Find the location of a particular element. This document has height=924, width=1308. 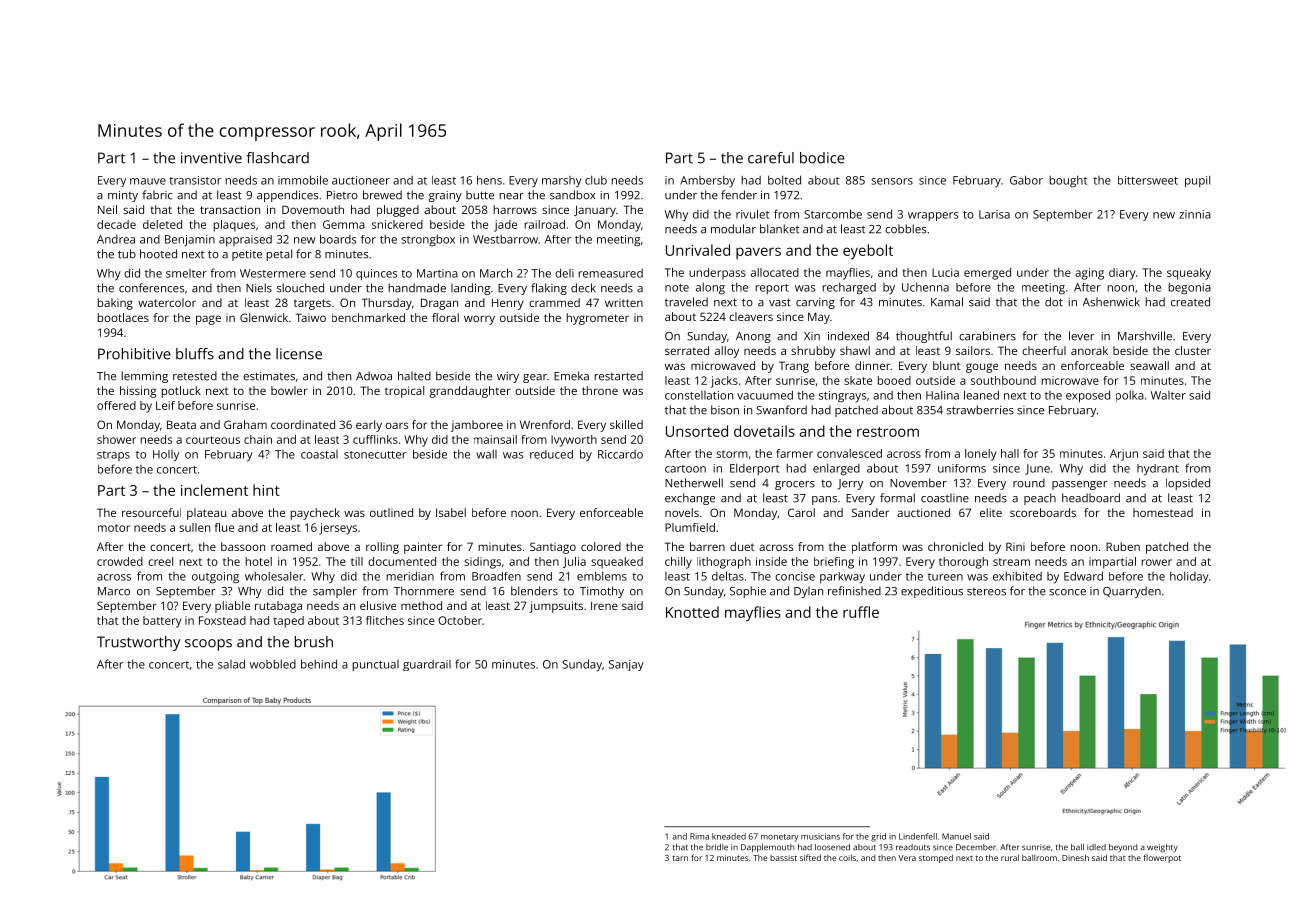

minty is located at coordinates (123, 196).
